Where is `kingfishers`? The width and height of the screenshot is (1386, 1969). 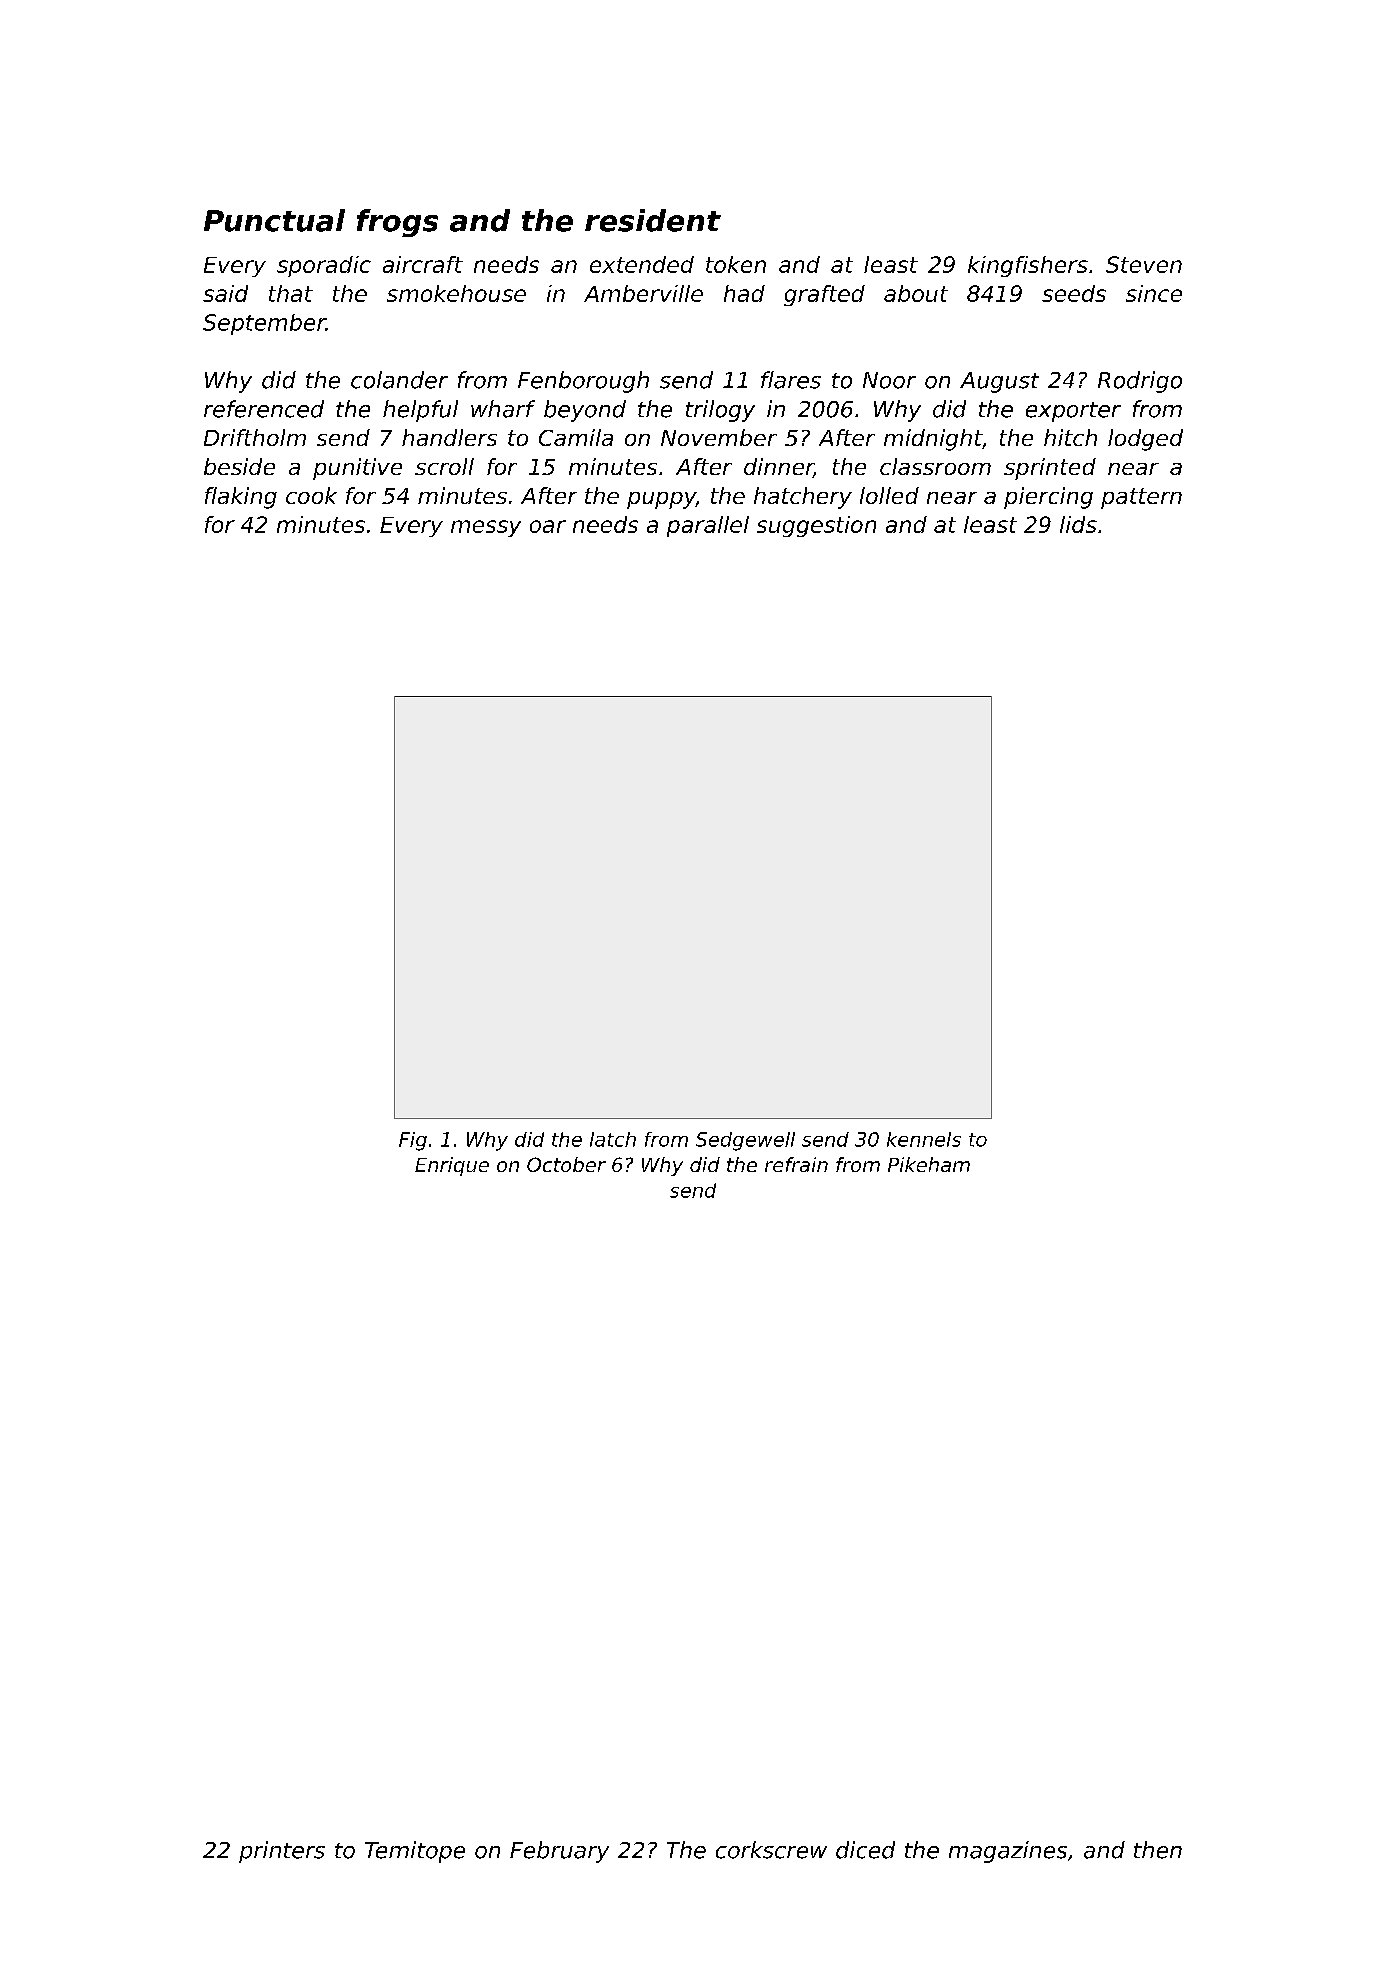
kingfishers is located at coordinates (1028, 266).
